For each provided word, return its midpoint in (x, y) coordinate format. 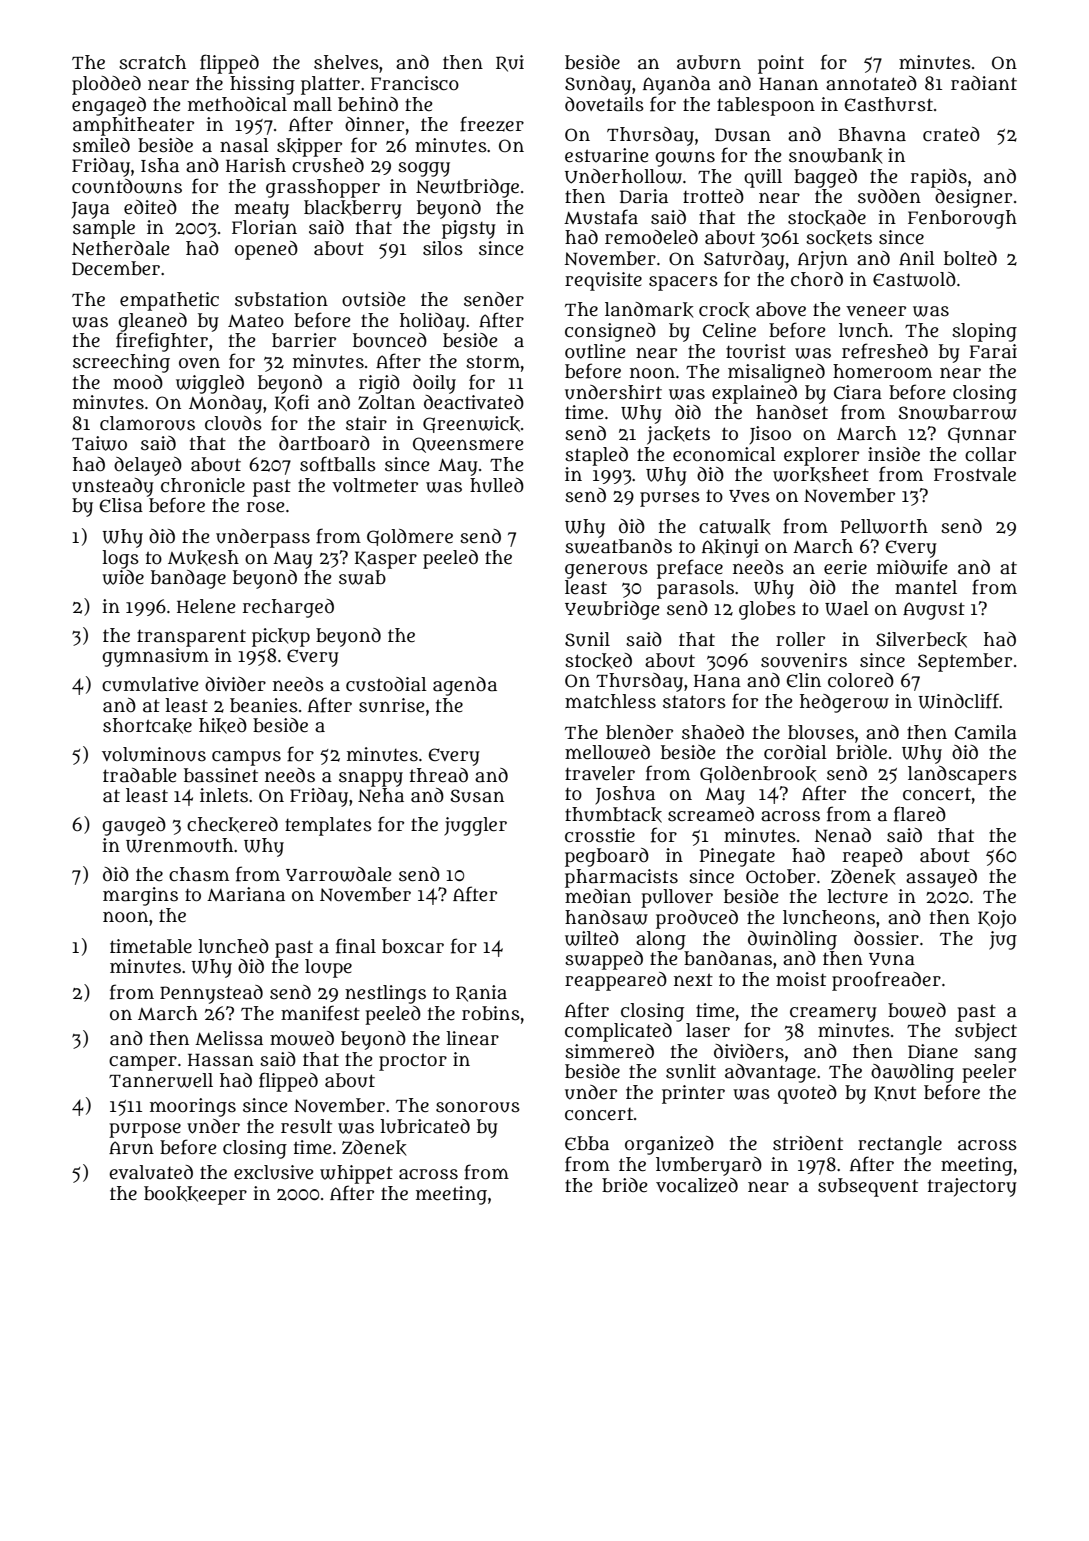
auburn (709, 62)
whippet (356, 1174)
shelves (346, 62)
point (781, 64)
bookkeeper (195, 1195)
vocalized (697, 1185)
